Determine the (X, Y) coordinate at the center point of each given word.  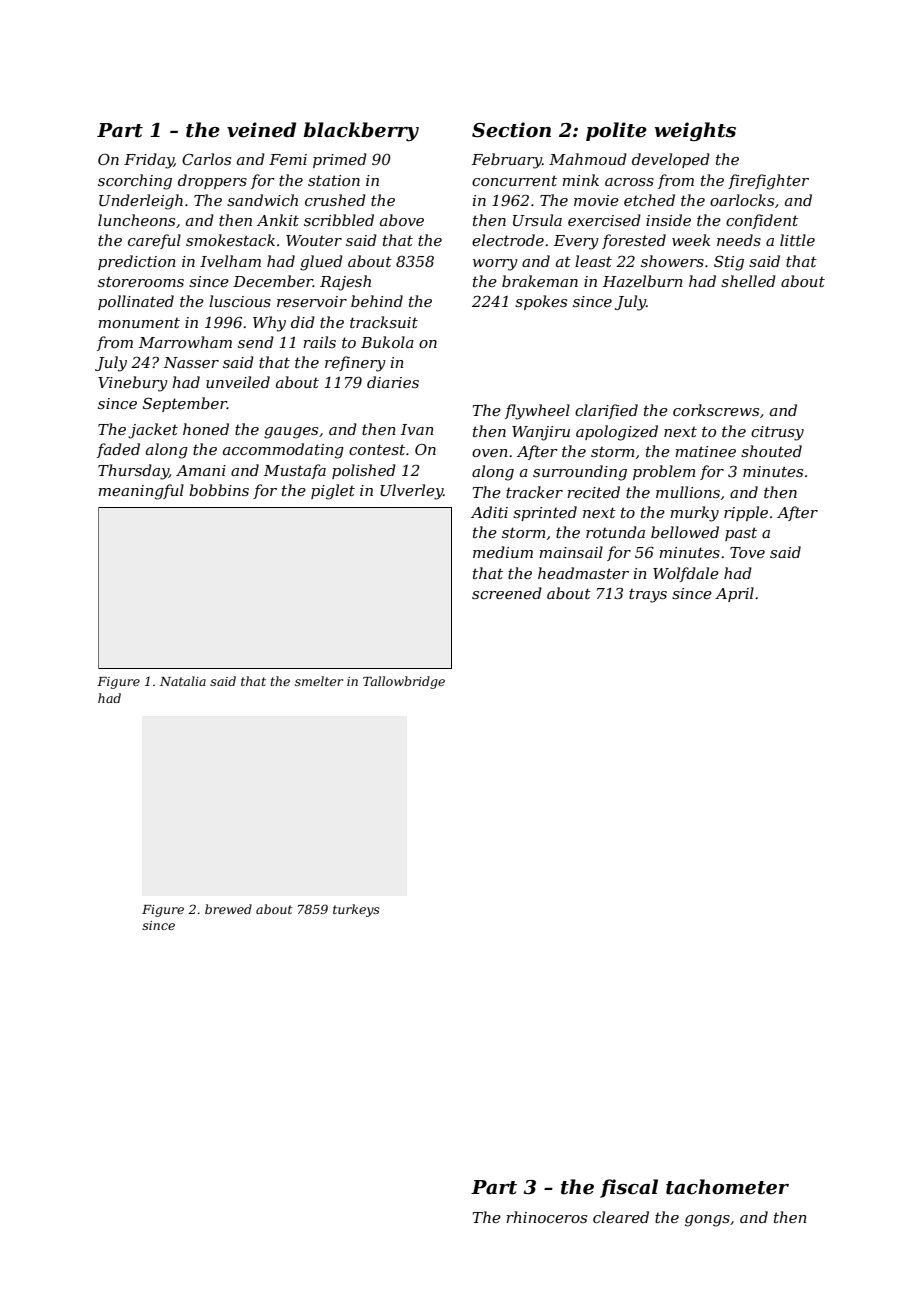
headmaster (583, 573)
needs (739, 240)
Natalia (183, 681)
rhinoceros (546, 1217)
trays (648, 596)
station (334, 180)
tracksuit (384, 322)
